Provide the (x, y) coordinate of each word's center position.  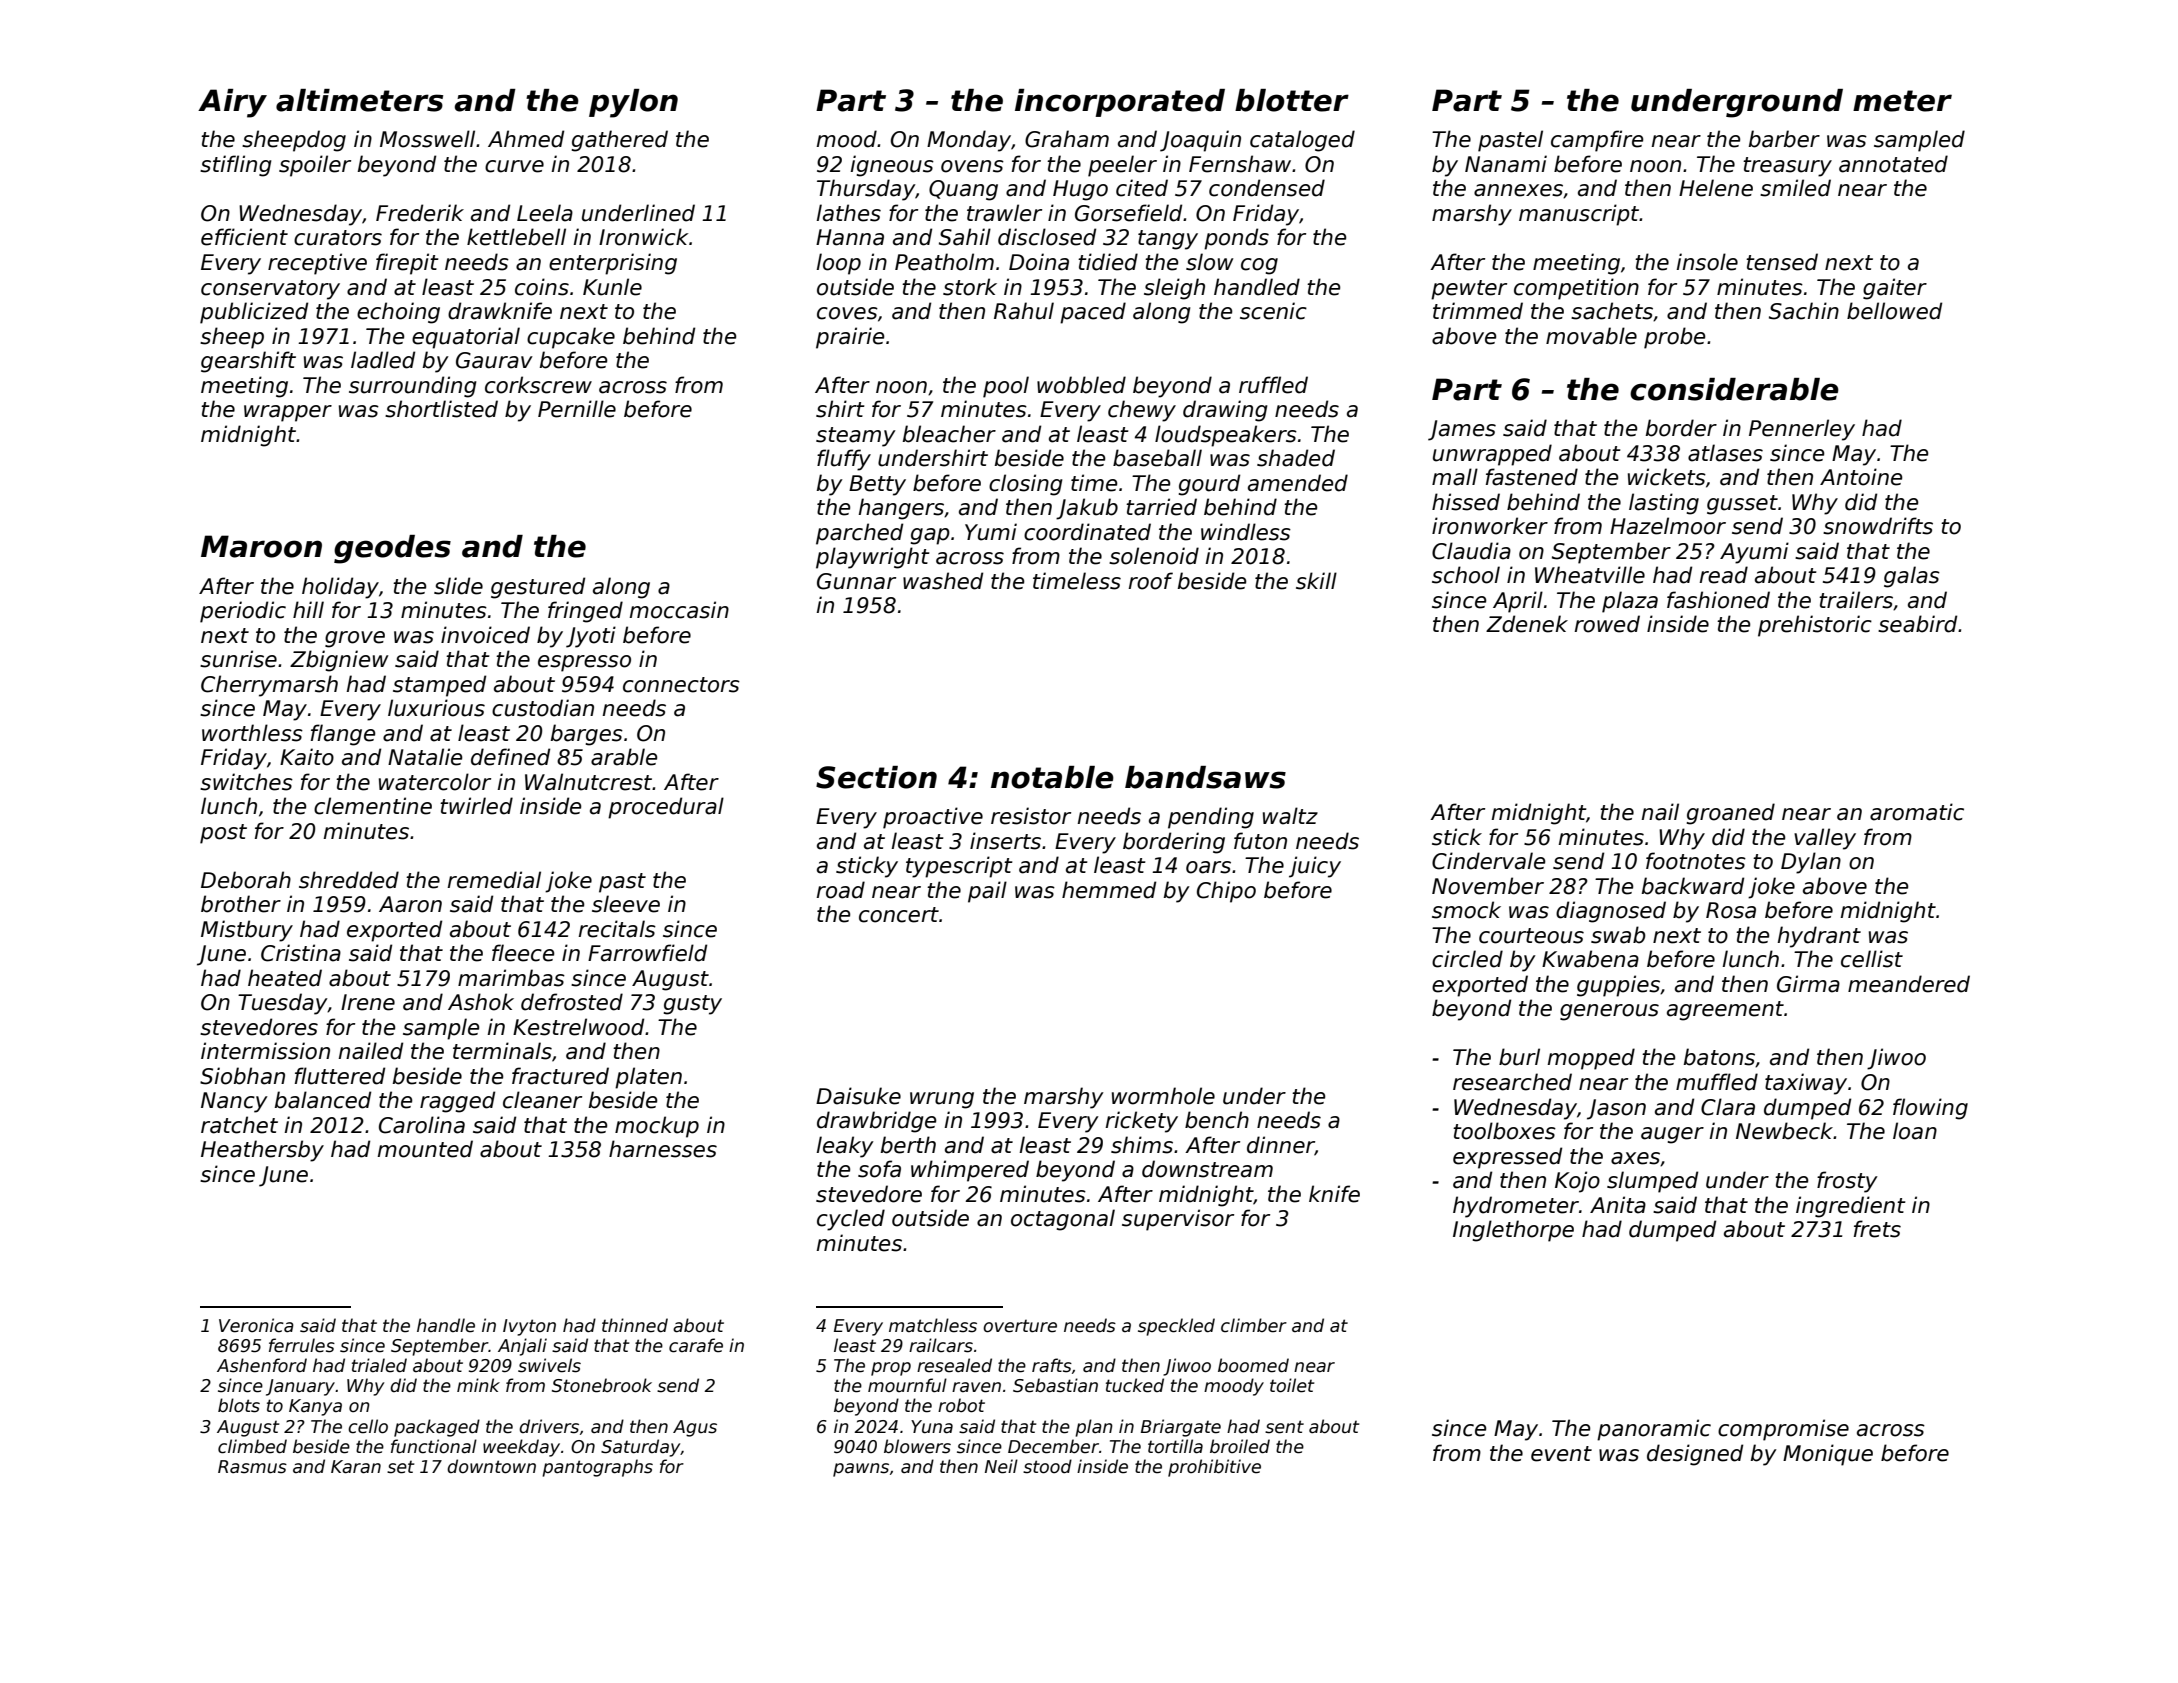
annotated (1893, 164)
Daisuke (858, 1096)
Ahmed (526, 139)
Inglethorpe (1513, 1231)
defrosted (572, 1002)
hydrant (1819, 937)
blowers (917, 1446)
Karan (356, 1467)
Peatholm (944, 262)
